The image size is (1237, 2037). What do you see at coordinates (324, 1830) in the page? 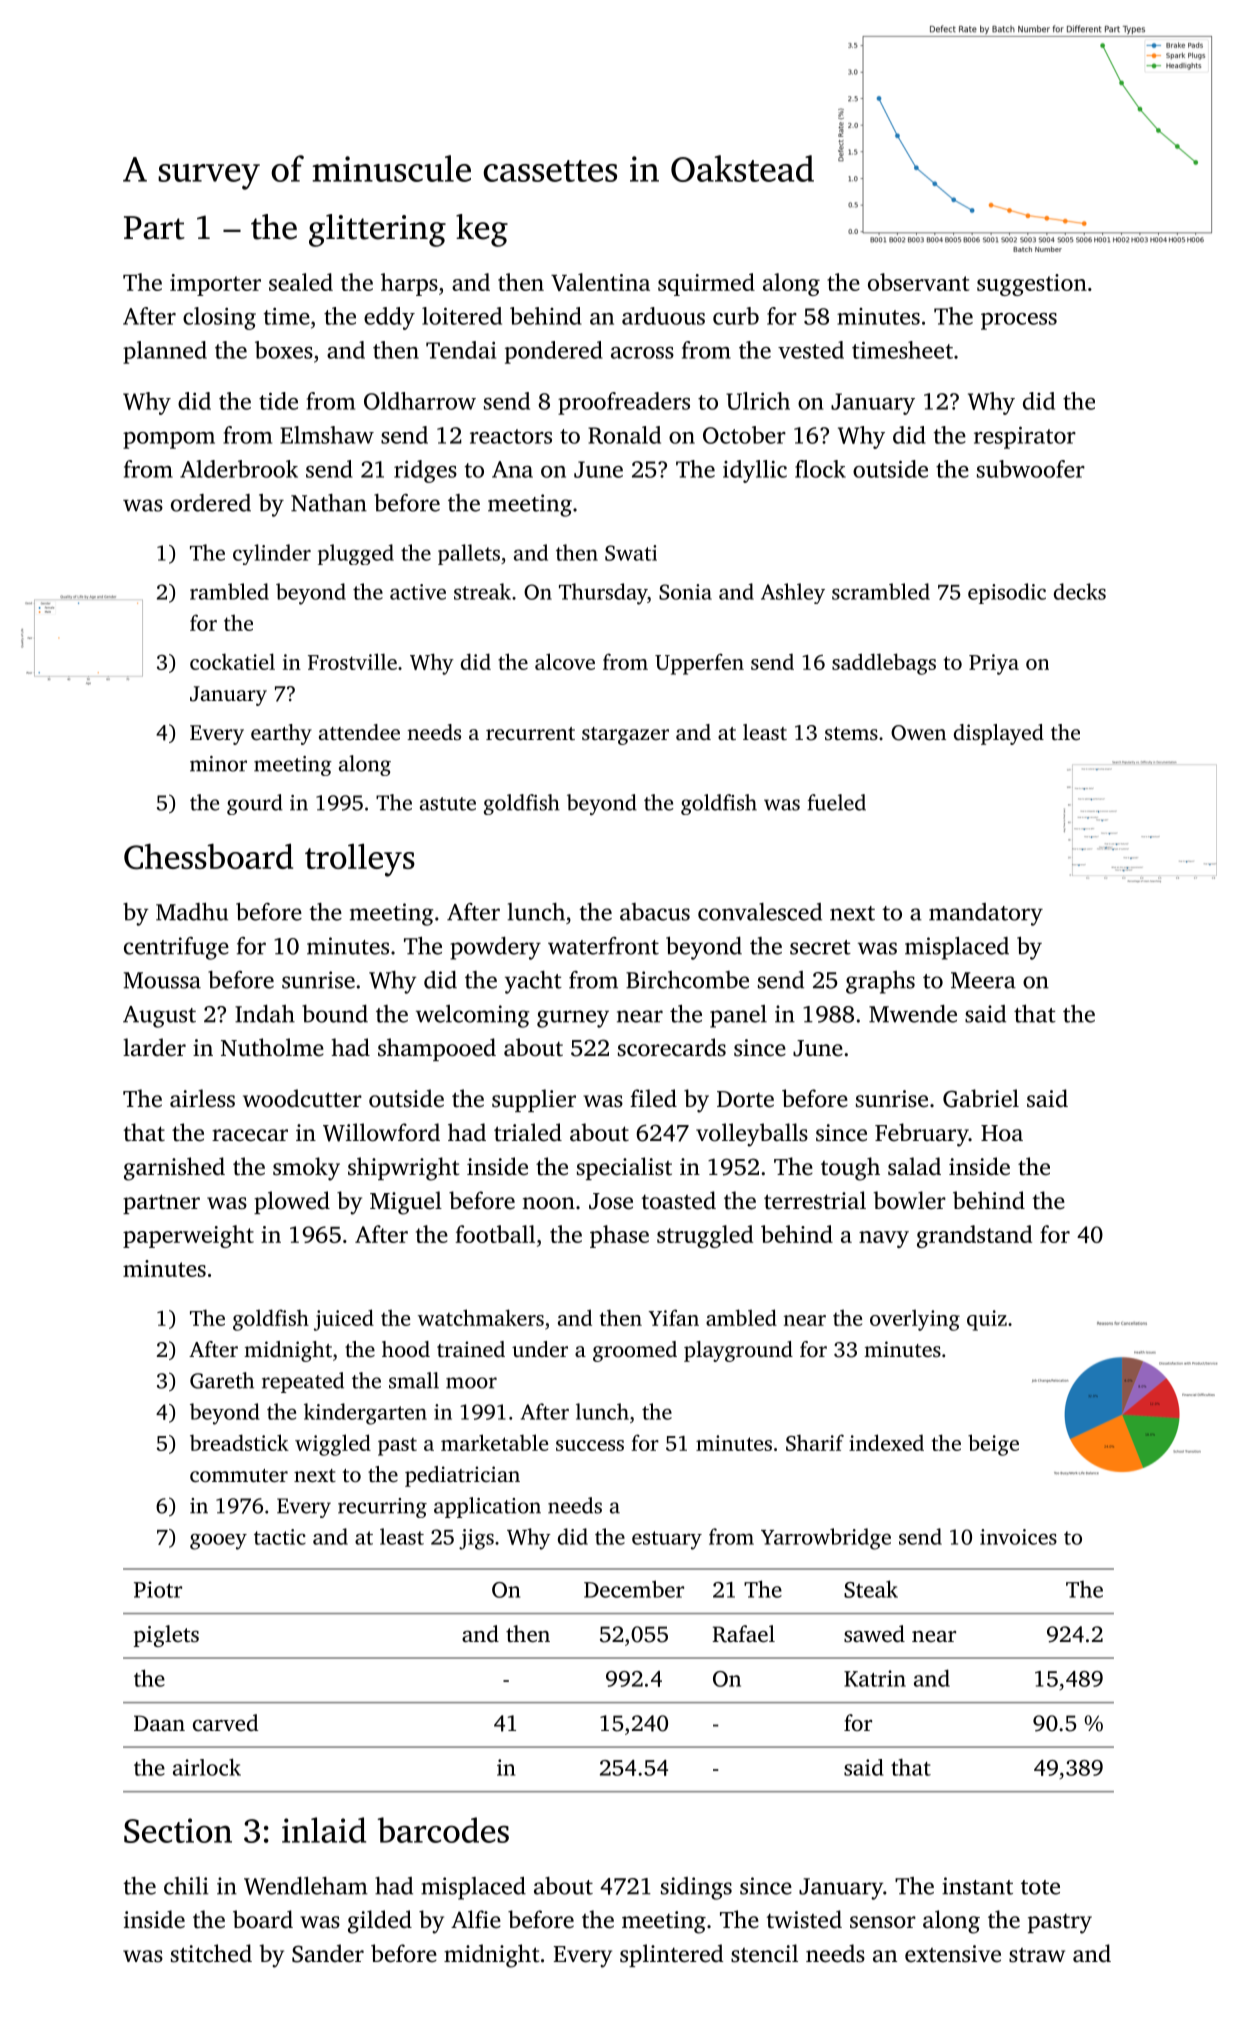
I see `inlaid` at bounding box center [324, 1830].
